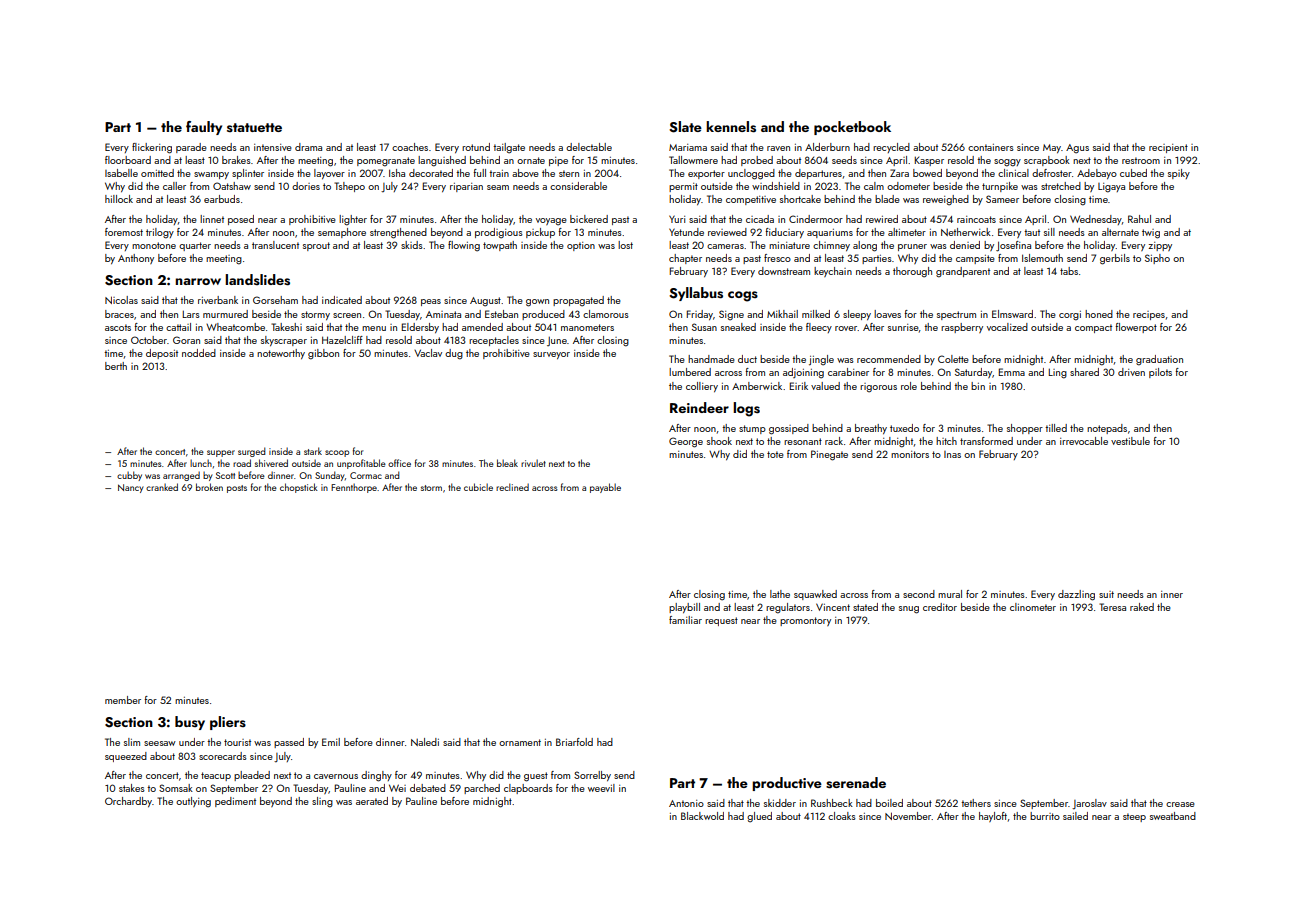 The image size is (1308, 924). I want to click on manometers, so click(587, 327).
